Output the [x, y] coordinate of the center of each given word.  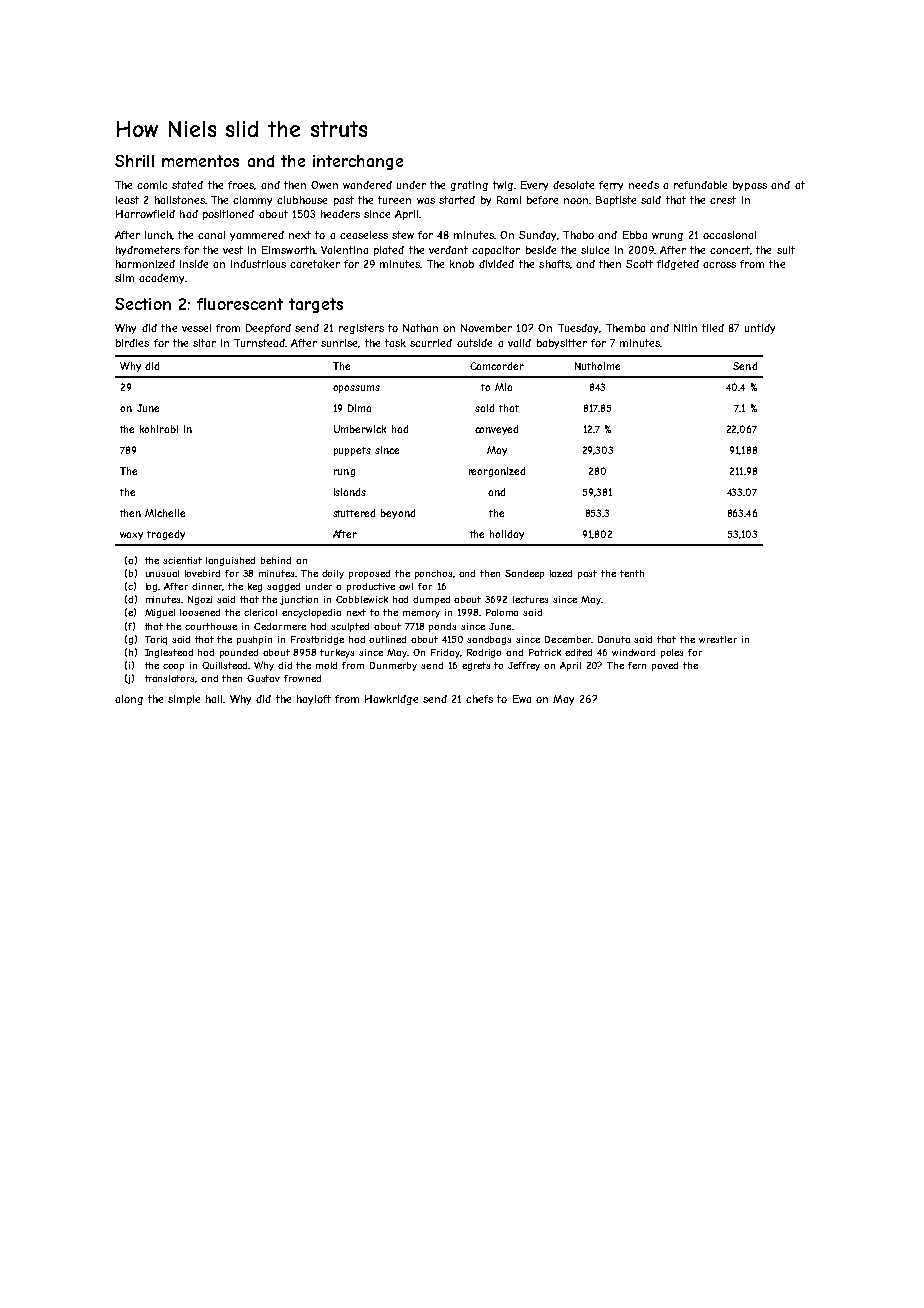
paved [665, 666]
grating [469, 186]
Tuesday [578, 329]
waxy [131, 536]
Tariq [156, 640]
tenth [632, 573]
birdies [132, 343]
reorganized [497, 472]
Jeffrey [524, 666]
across [719, 265]
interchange [358, 162]
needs [644, 185]
